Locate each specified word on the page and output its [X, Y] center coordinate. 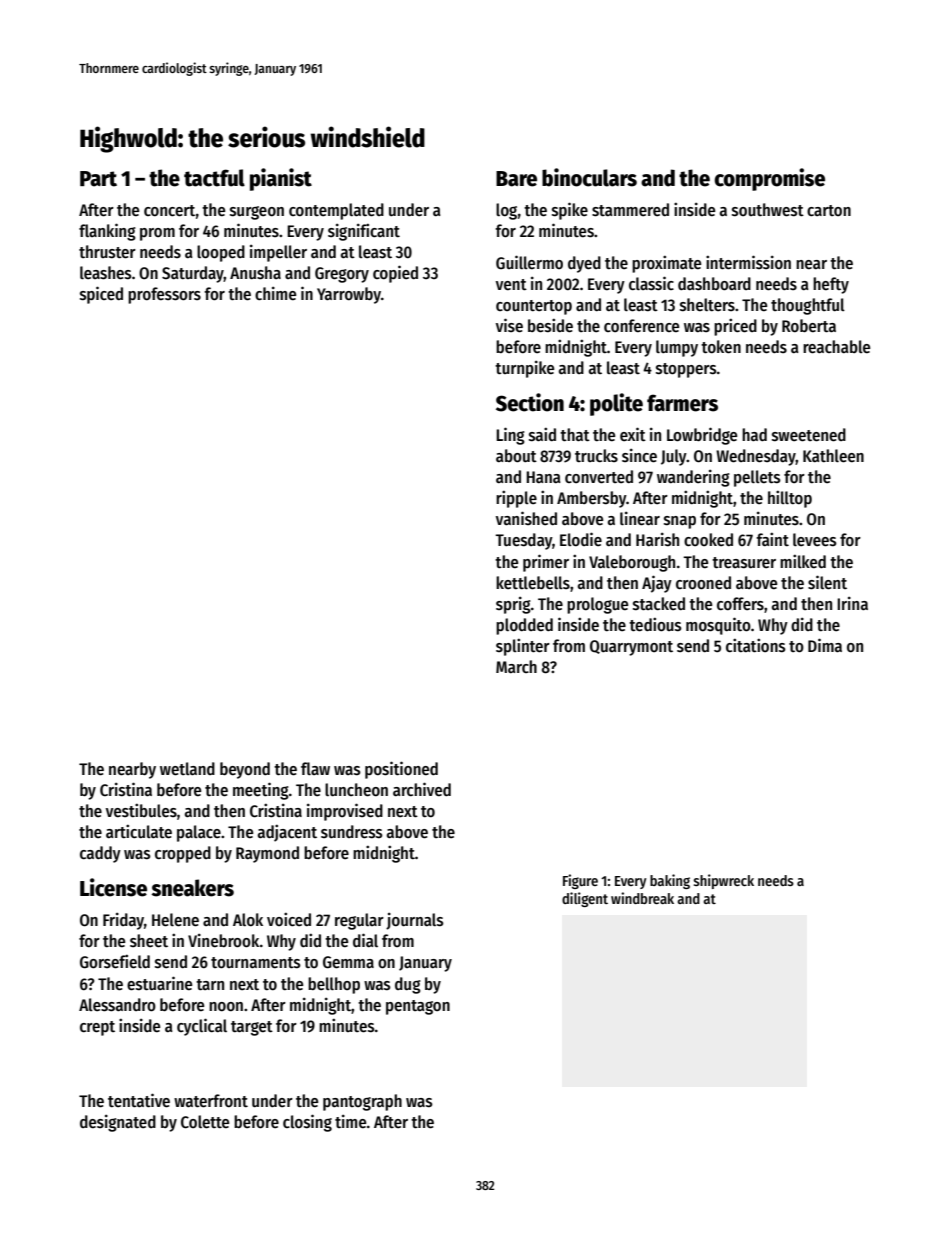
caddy [100, 854]
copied [395, 274]
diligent [585, 899]
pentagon [418, 1007]
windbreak [642, 898]
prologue [597, 605]
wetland [187, 769]
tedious [655, 624]
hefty [831, 285]
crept [97, 1028]
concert [169, 211]
